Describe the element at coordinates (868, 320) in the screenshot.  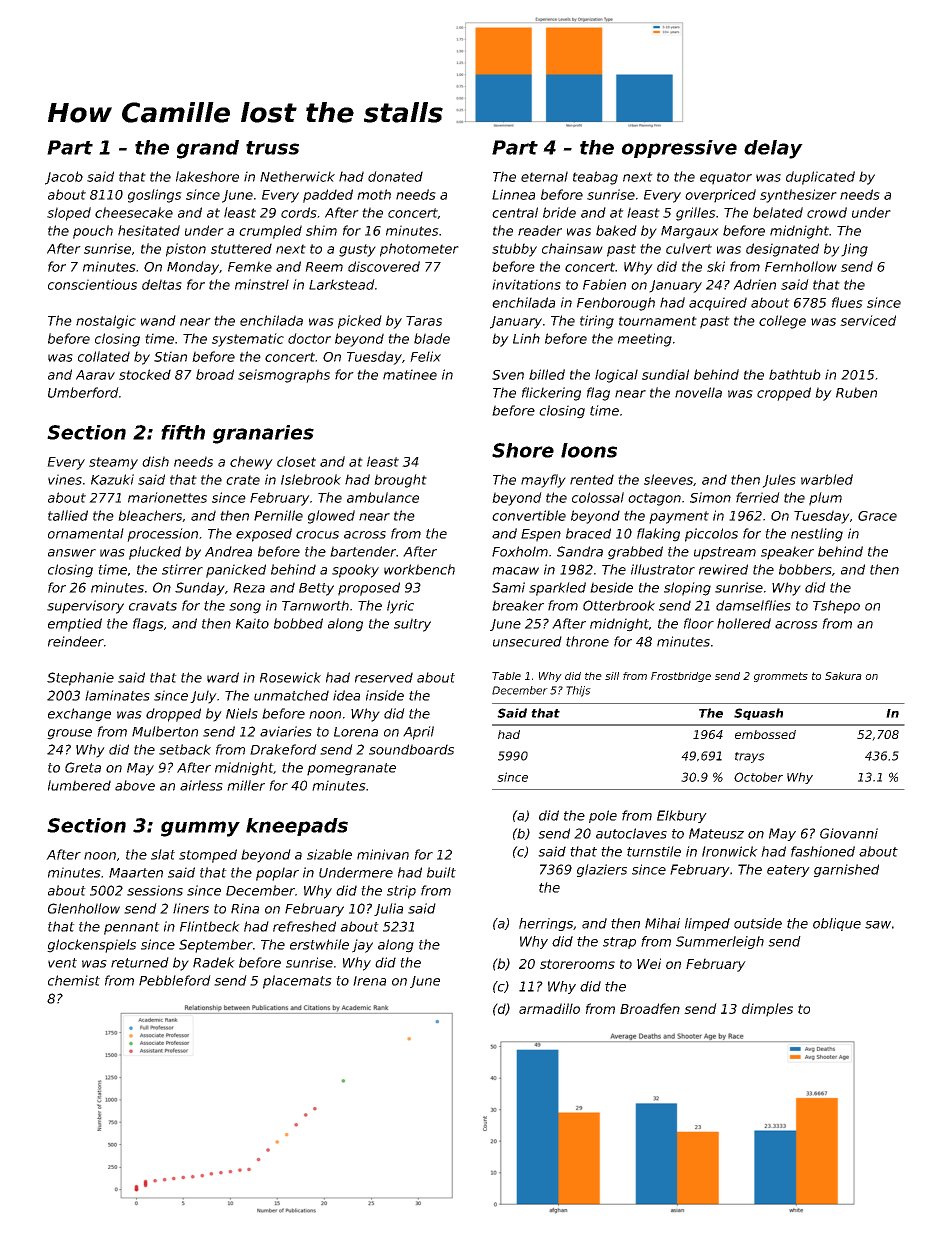
I see `serviced` at that location.
